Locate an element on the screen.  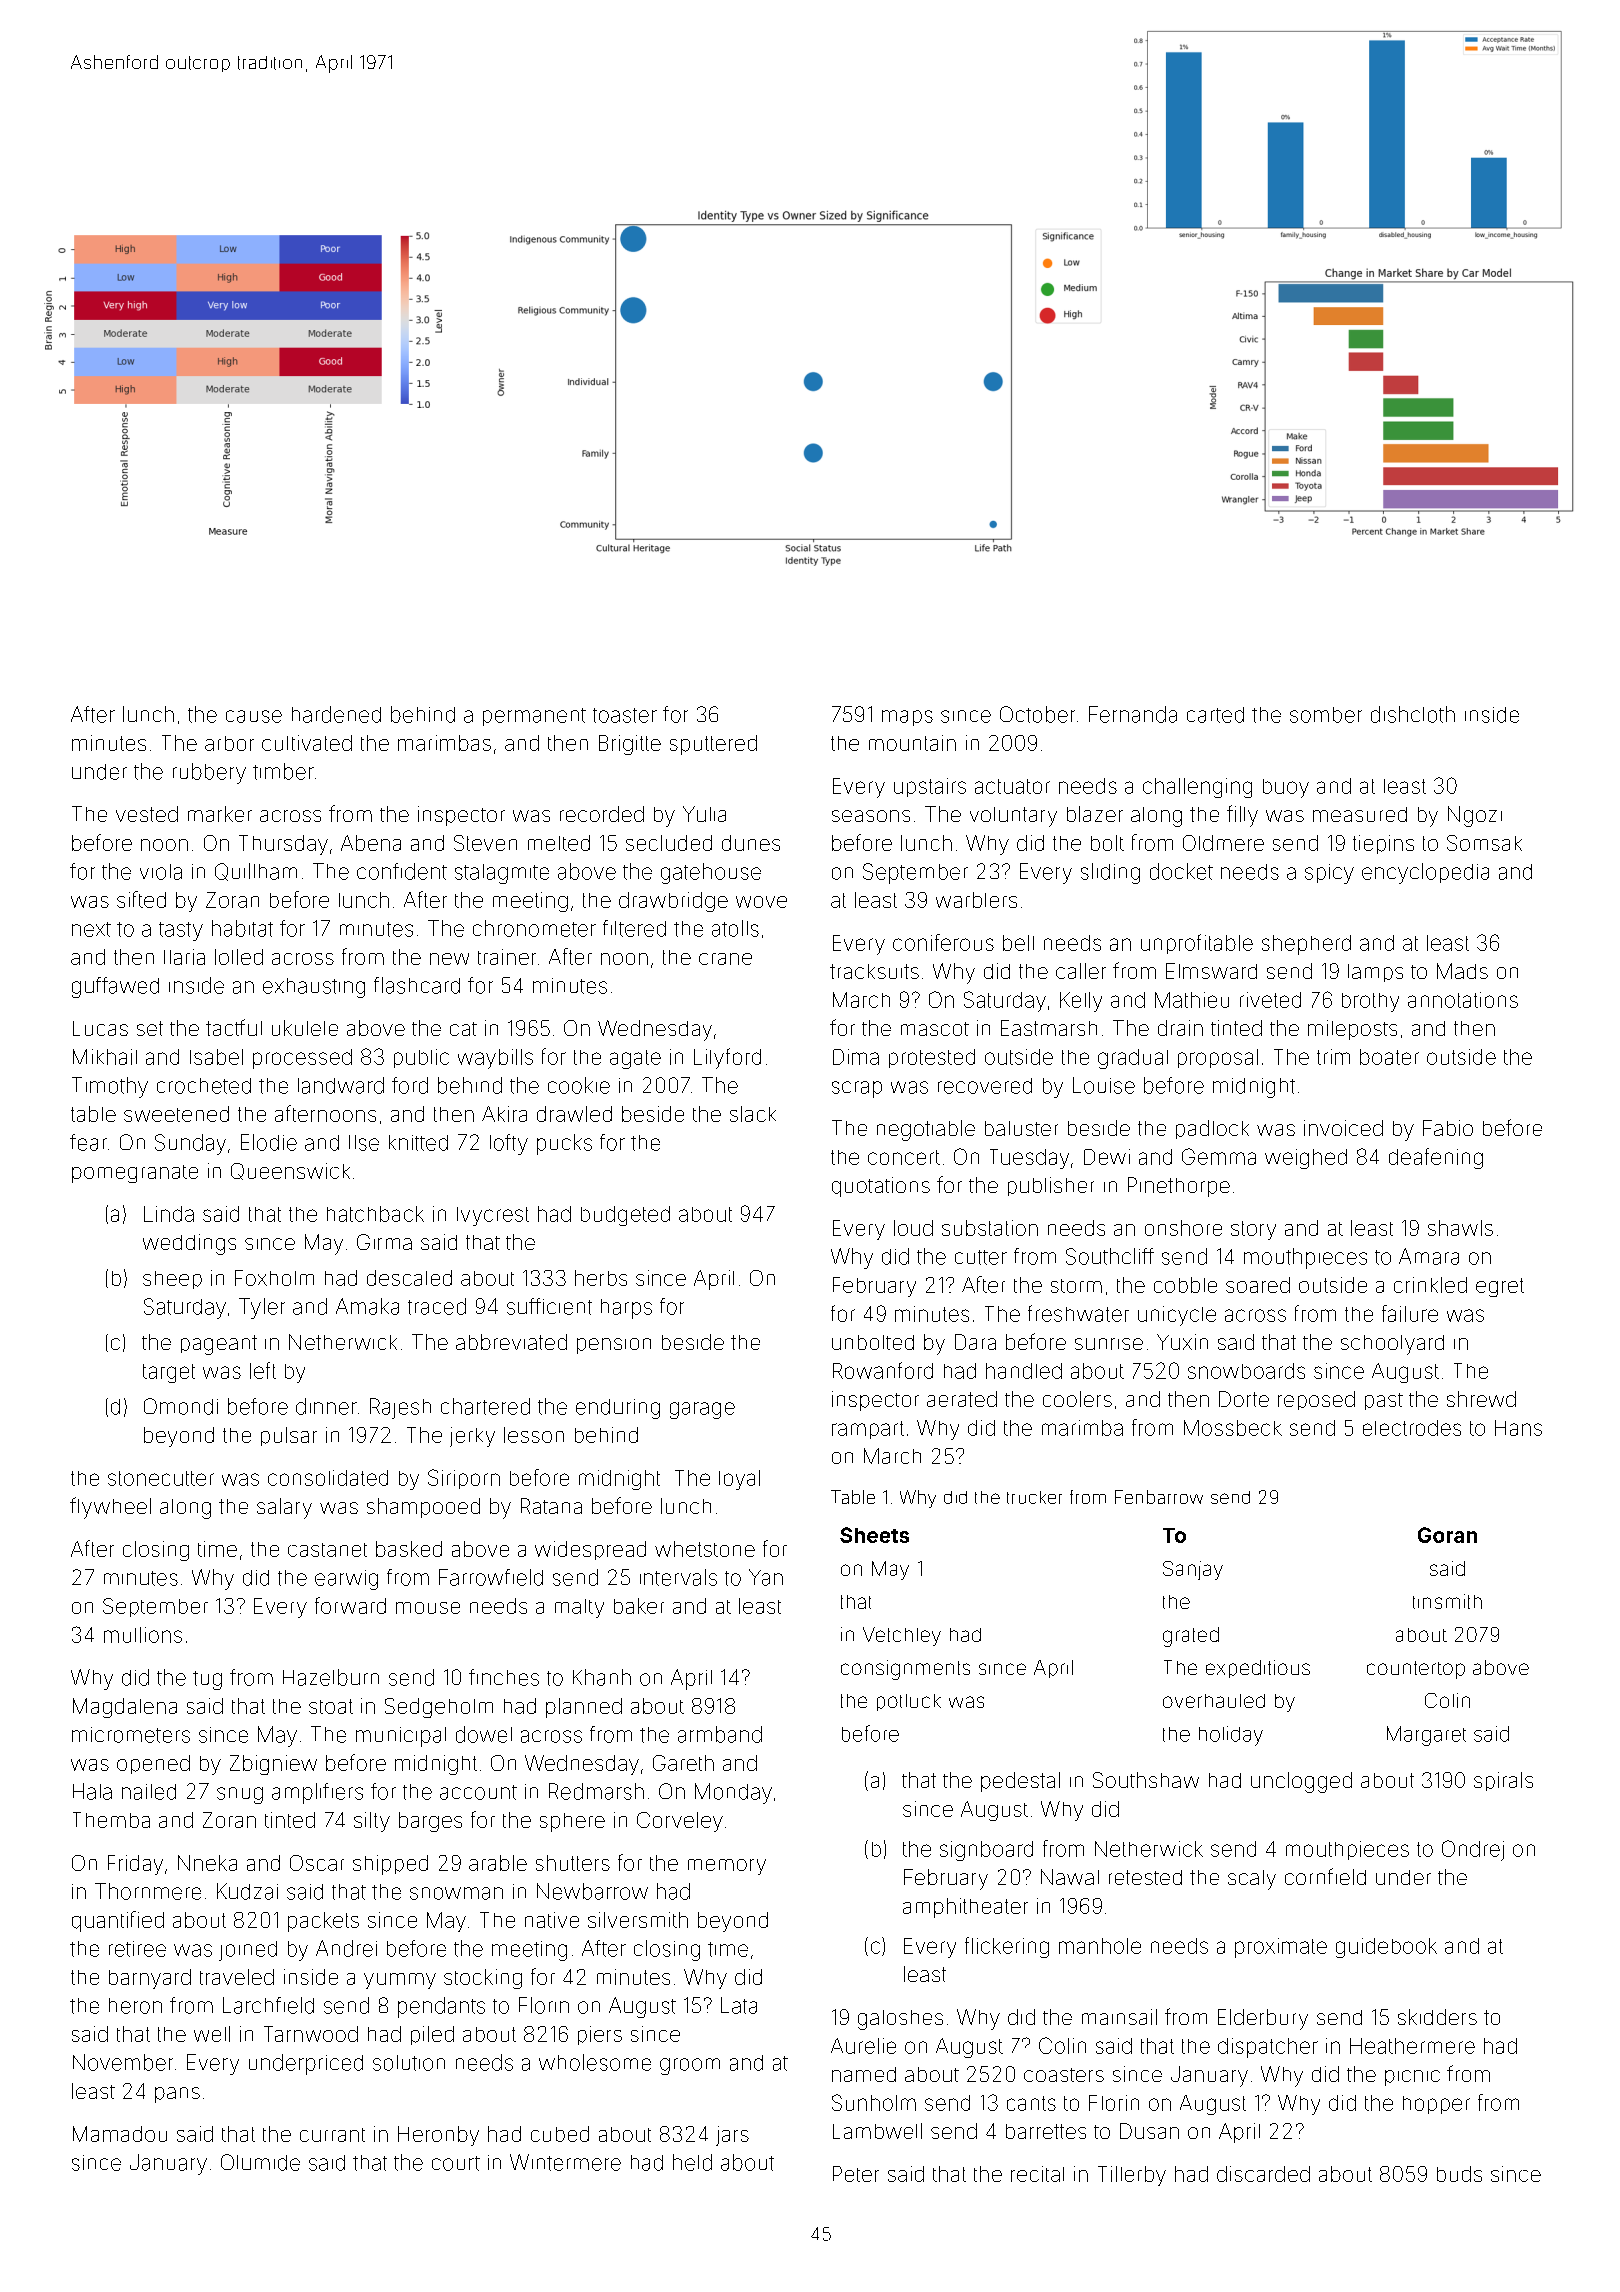
negotiable is located at coordinates (926, 1130).
